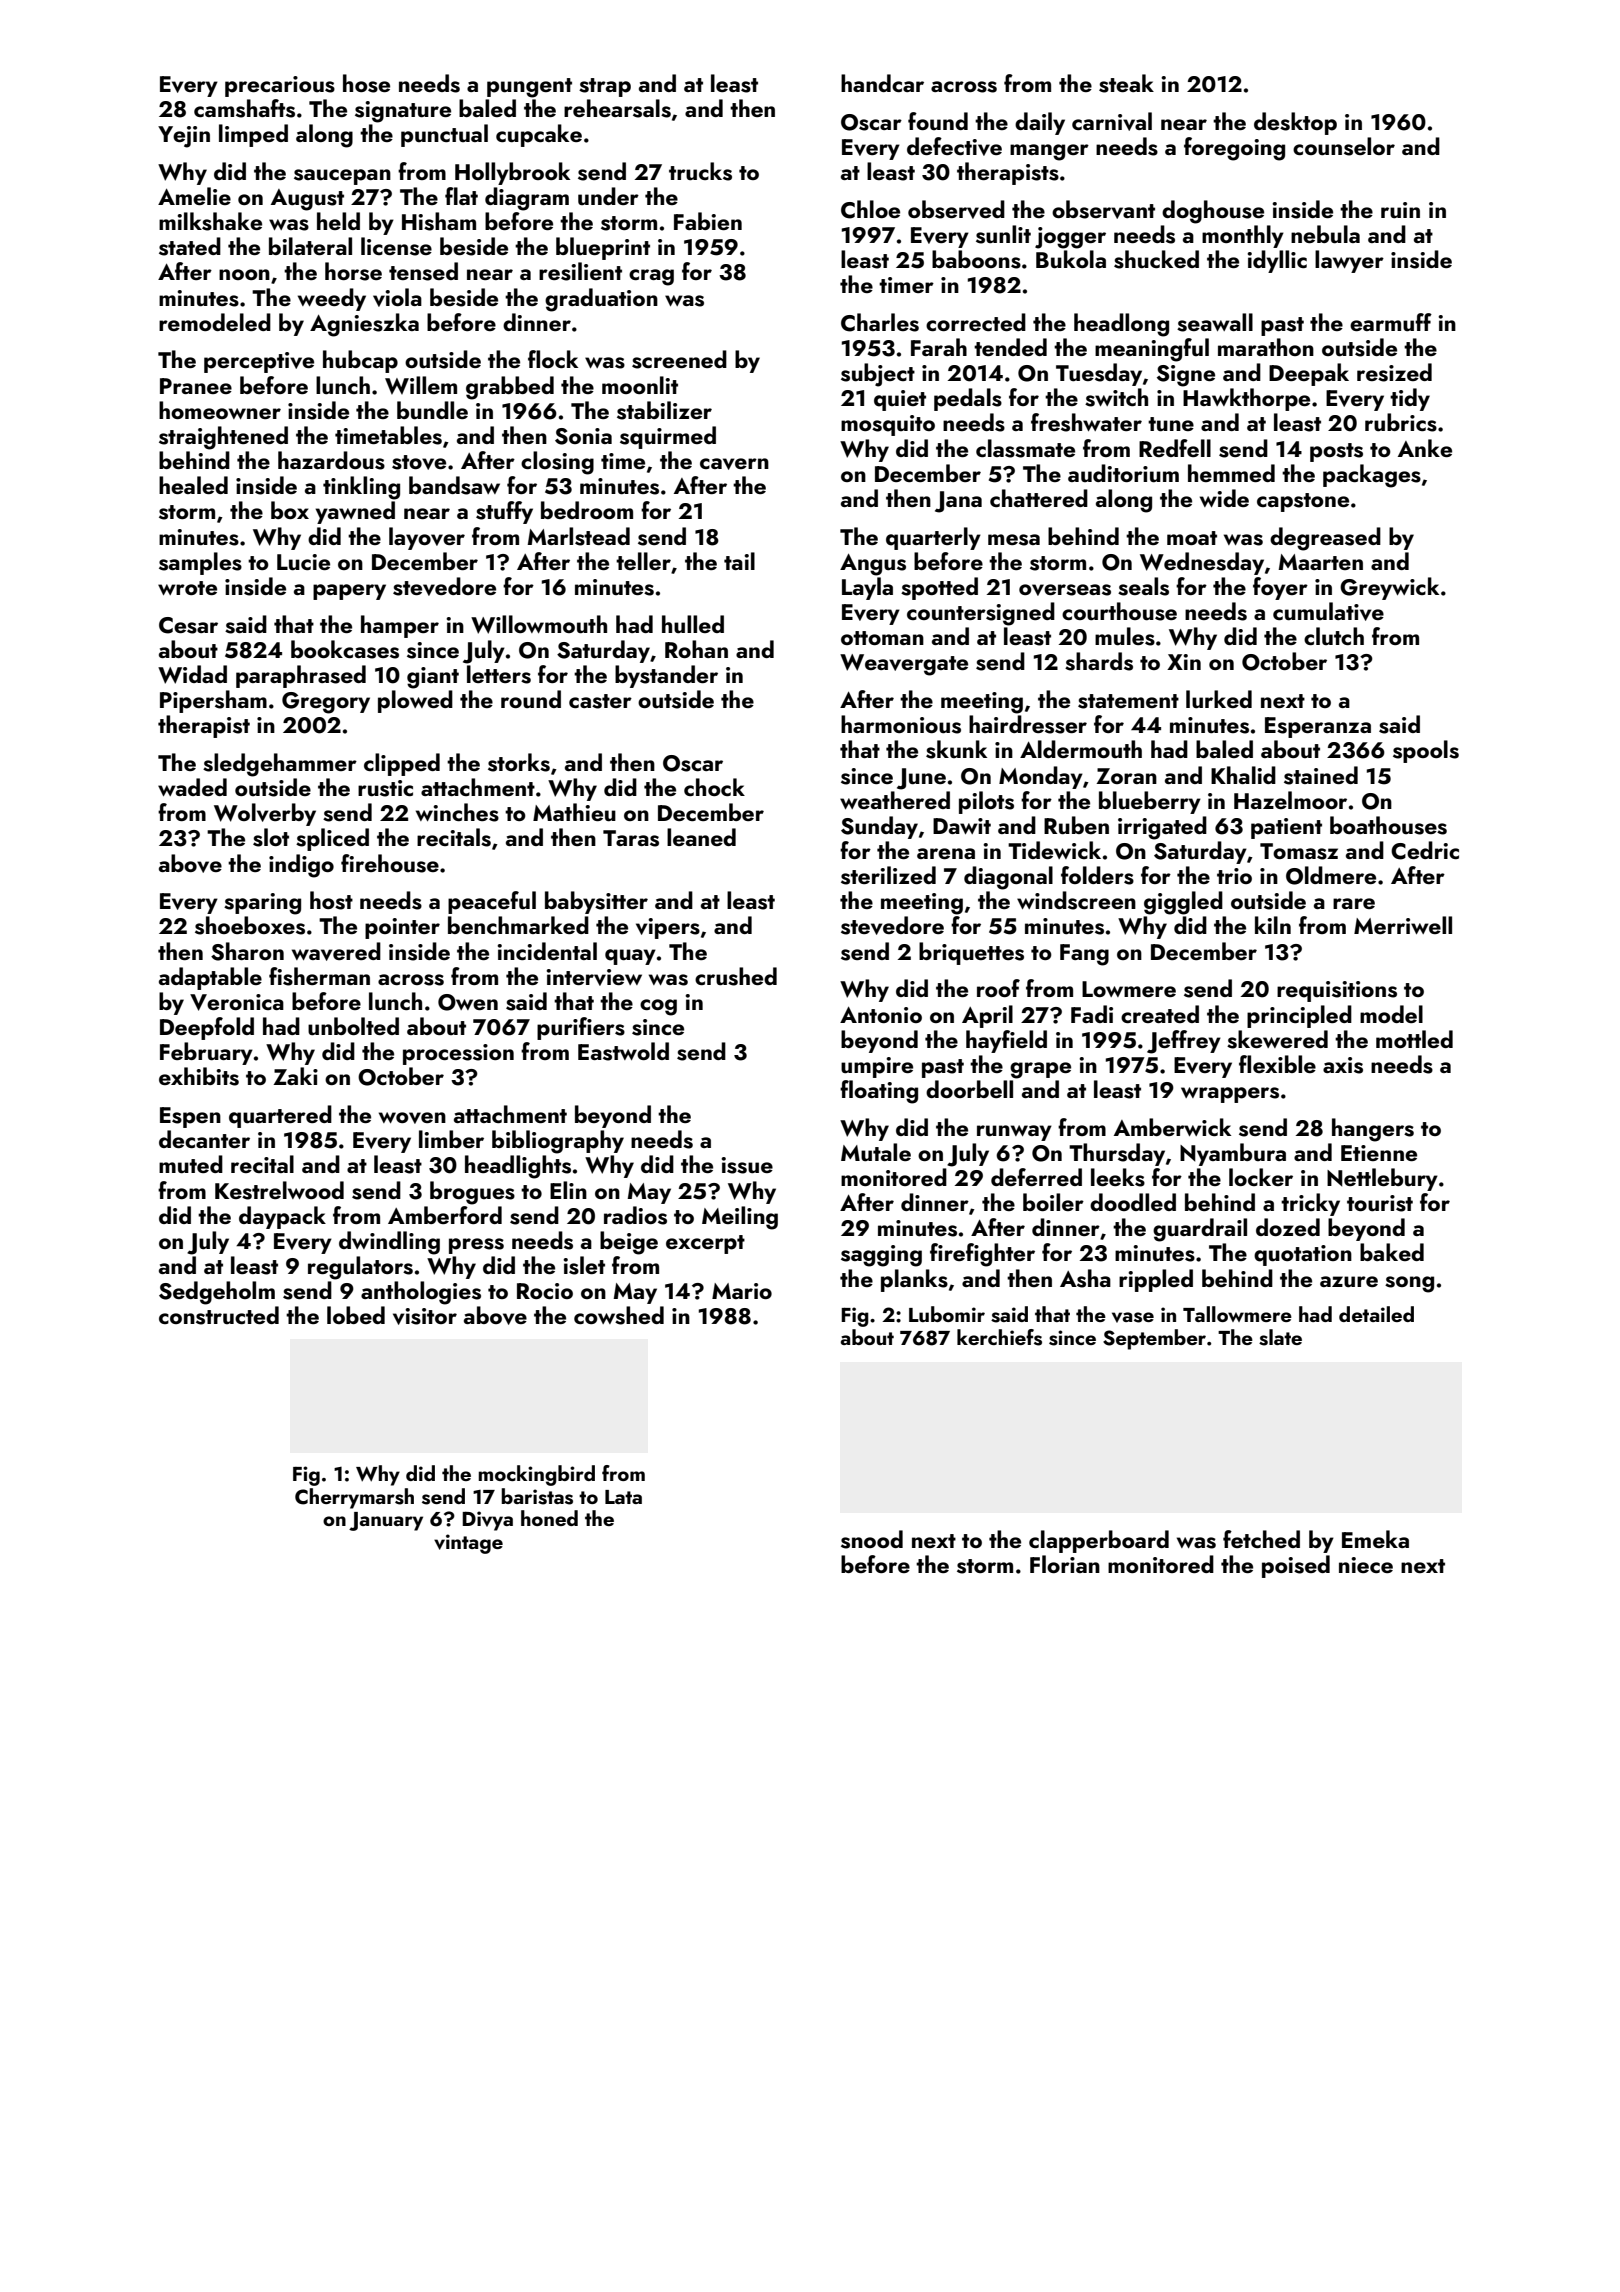 The height and width of the page is (2292, 1620). Describe the element at coordinates (1277, 1039) in the page. I see `skewered` at that location.
